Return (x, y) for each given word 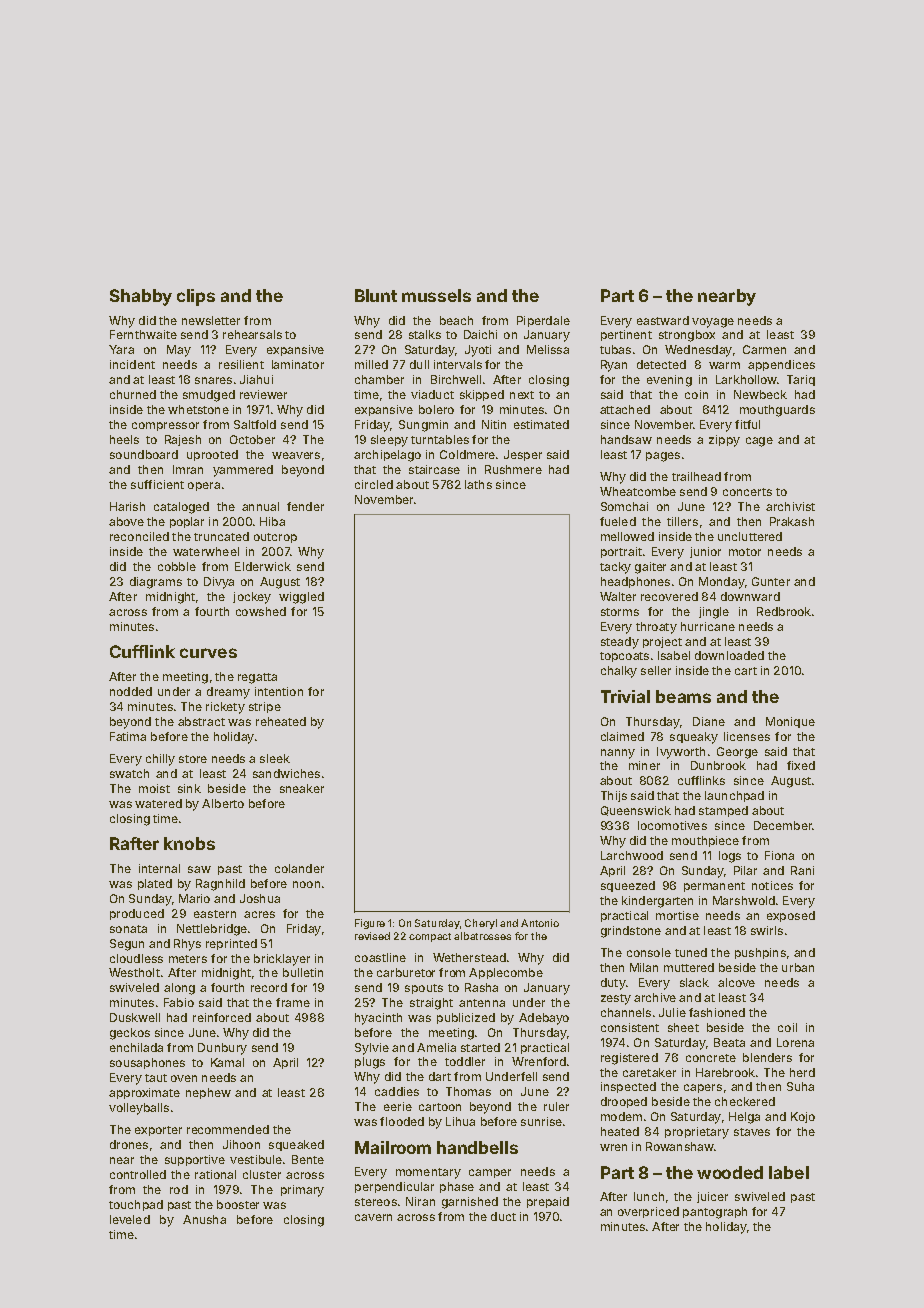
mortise (677, 915)
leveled (130, 1219)
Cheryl (481, 924)
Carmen (764, 349)
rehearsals (252, 334)
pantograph (715, 1213)
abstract (201, 721)
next (522, 395)
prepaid (548, 1202)
